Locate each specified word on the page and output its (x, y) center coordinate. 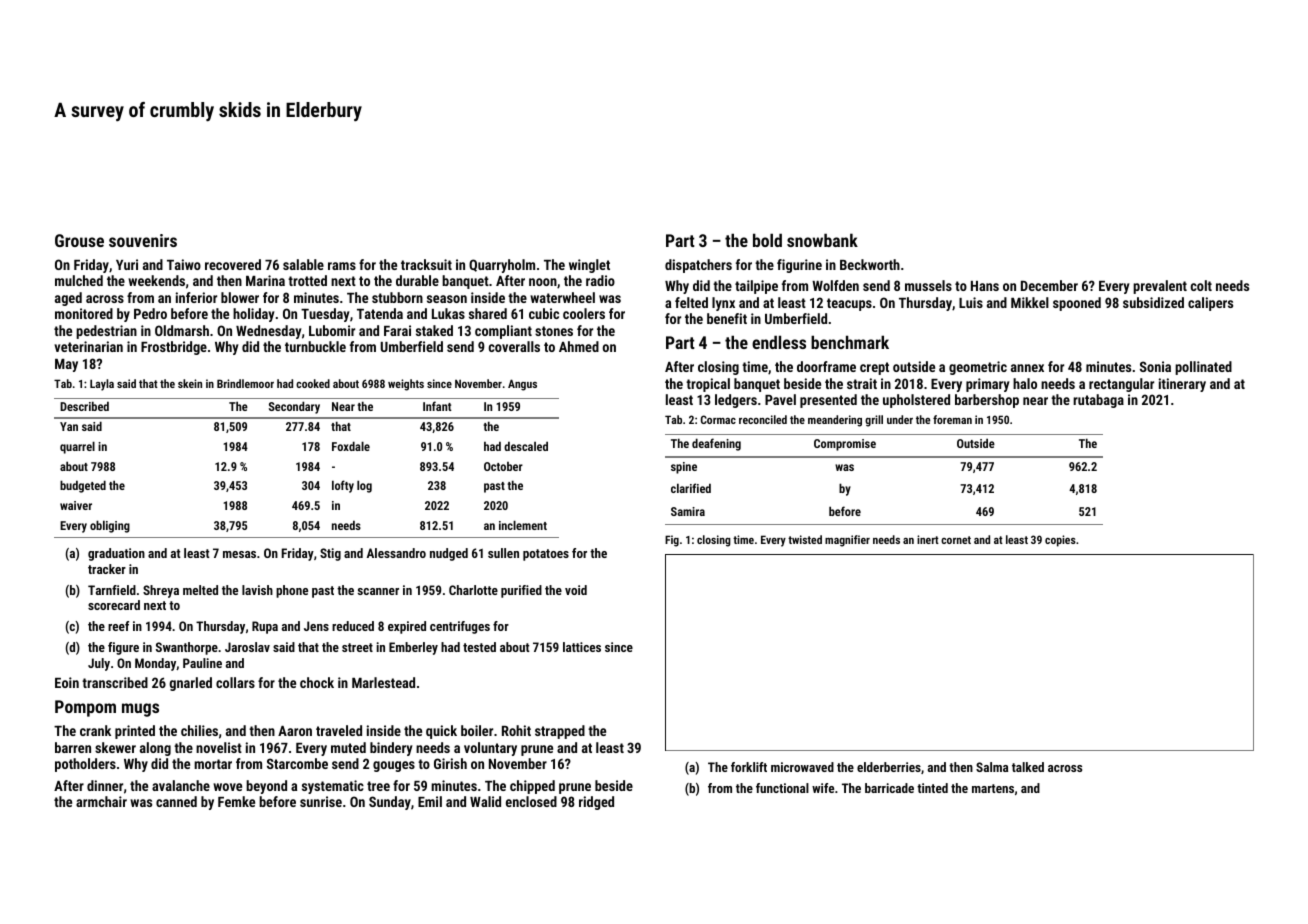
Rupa (265, 627)
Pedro (150, 313)
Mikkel (1030, 302)
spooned (1077, 304)
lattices (582, 647)
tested (479, 647)
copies (1060, 541)
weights (406, 385)
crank (95, 730)
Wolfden (835, 285)
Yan (69, 426)
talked (1028, 767)
